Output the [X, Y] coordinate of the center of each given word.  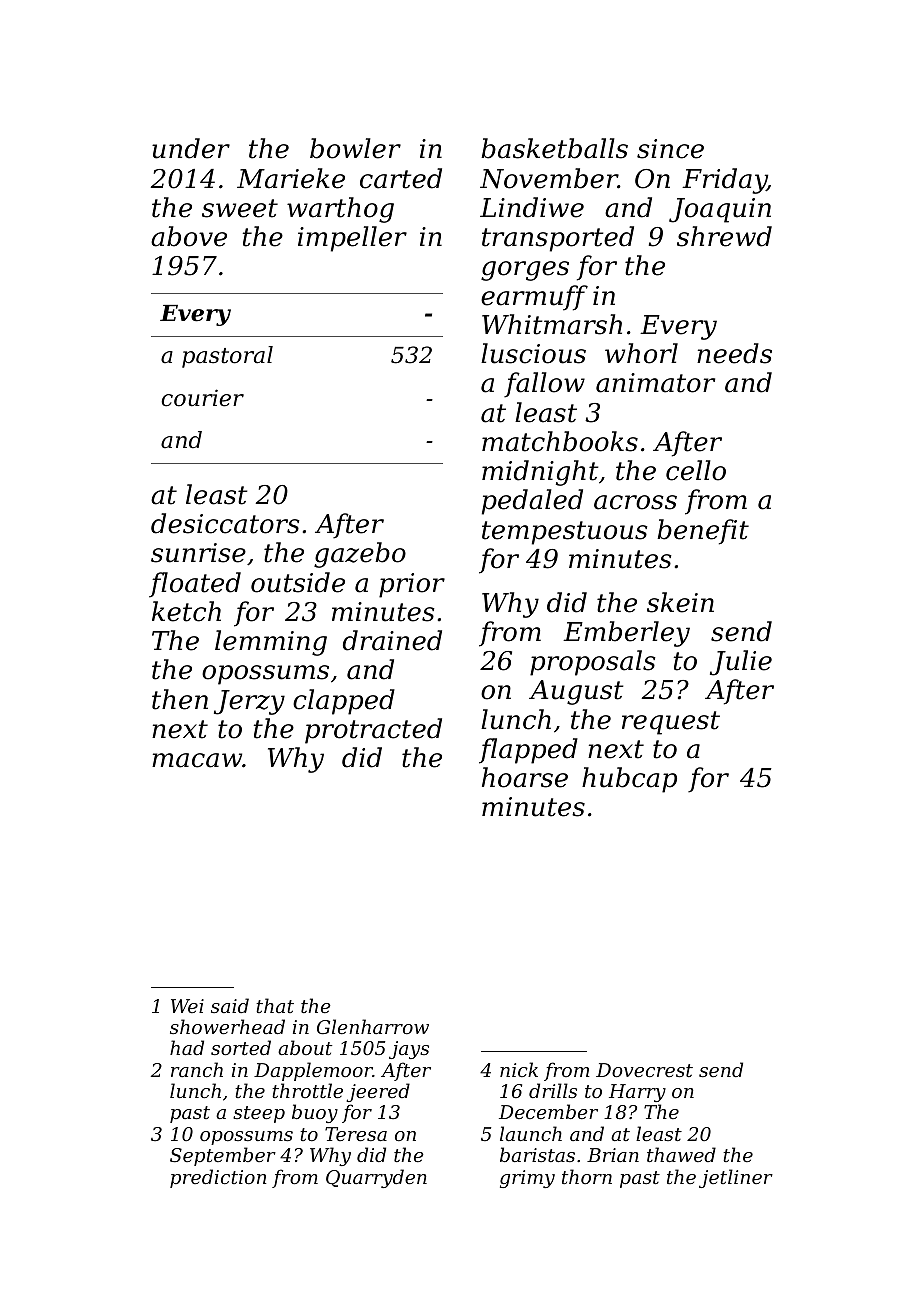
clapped [344, 702]
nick [519, 1069]
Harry [637, 1093]
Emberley [626, 634]
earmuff [534, 298]
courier [202, 398]
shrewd [724, 236]
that [275, 1005]
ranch [197, 1069]
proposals [593, 663]
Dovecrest [644, 1070]
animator [655, 383]
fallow [544, 385]
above [189, 236]
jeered [378, 1092]
